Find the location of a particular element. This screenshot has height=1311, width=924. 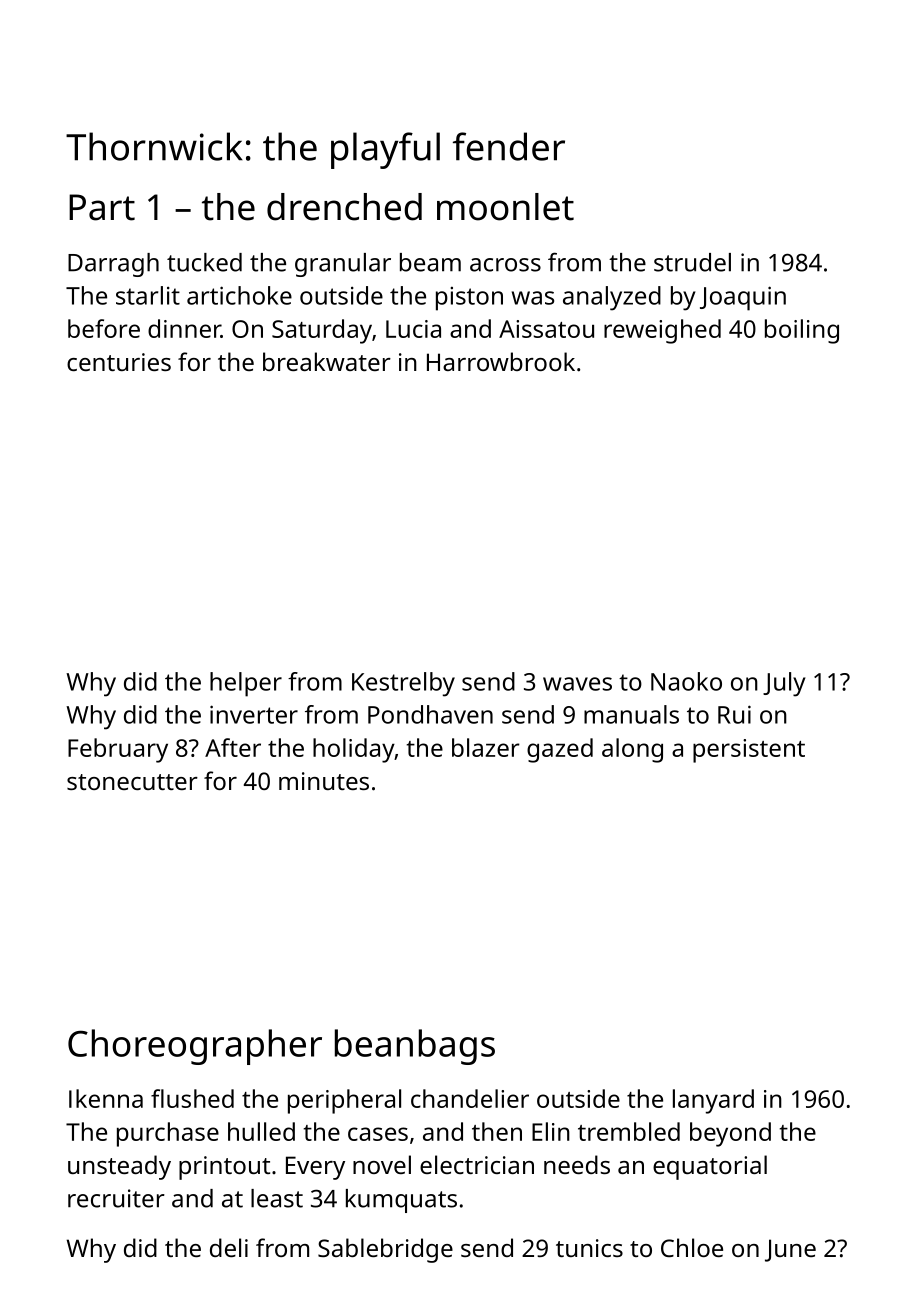

tucked is located at coordinates (204, 262).
